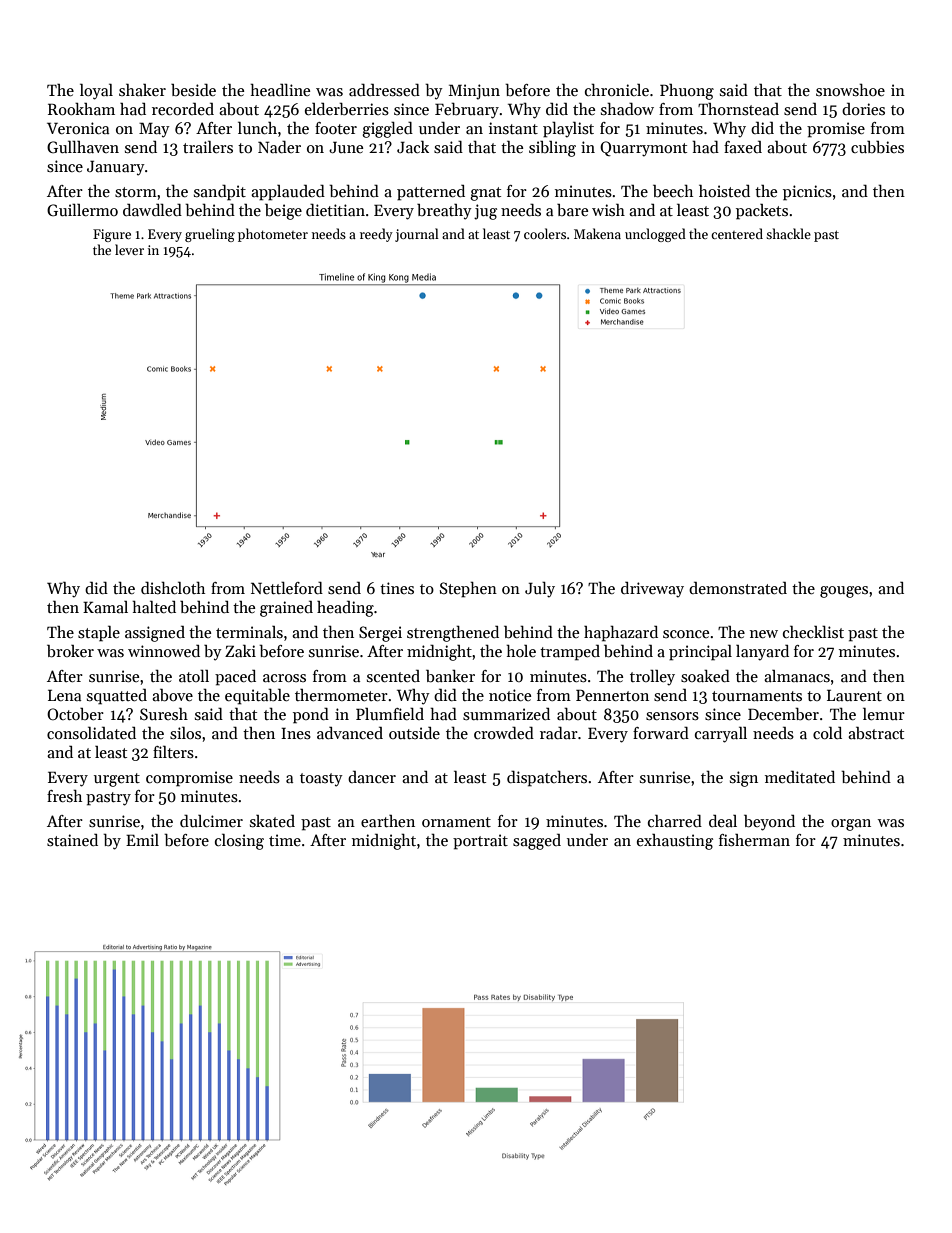 This screenshot has width=952, height=1233. I want to click on gouges, so click(844, 592).
